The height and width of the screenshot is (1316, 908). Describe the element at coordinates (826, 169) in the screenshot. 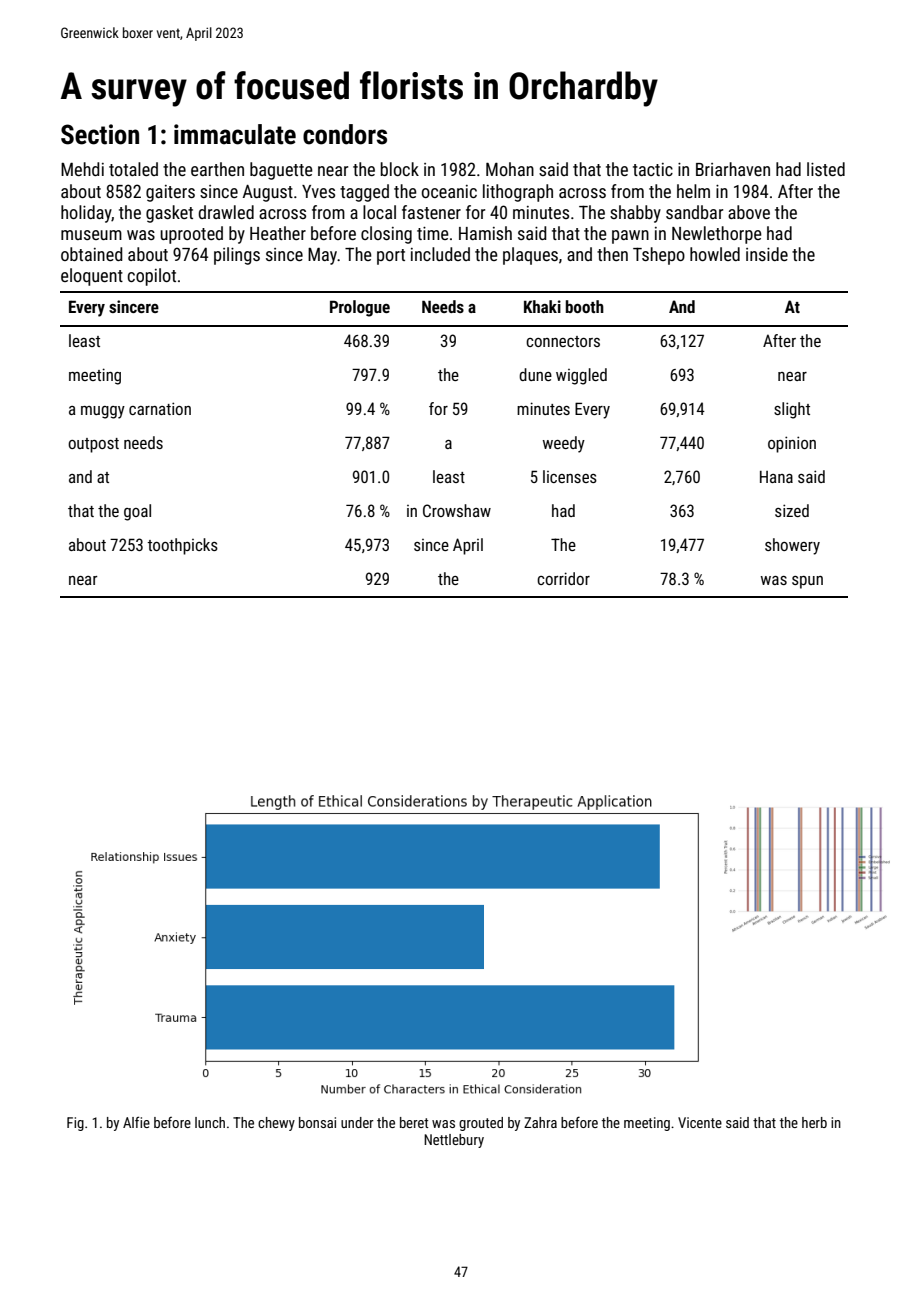

I see `listed` at that location.
